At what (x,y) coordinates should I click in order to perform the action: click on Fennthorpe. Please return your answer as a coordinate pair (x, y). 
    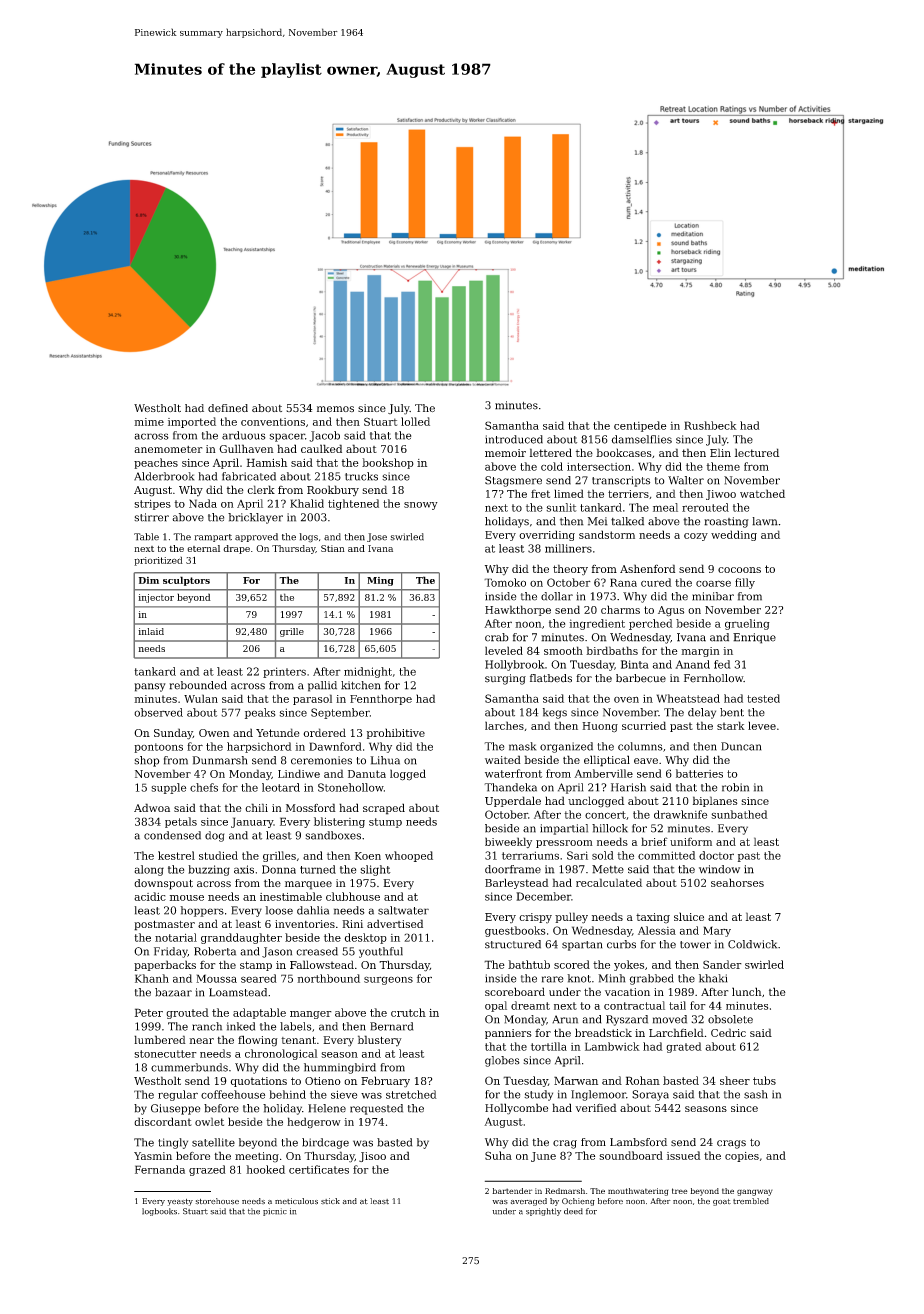
    Looking at the image, I should click on (381, 699).
